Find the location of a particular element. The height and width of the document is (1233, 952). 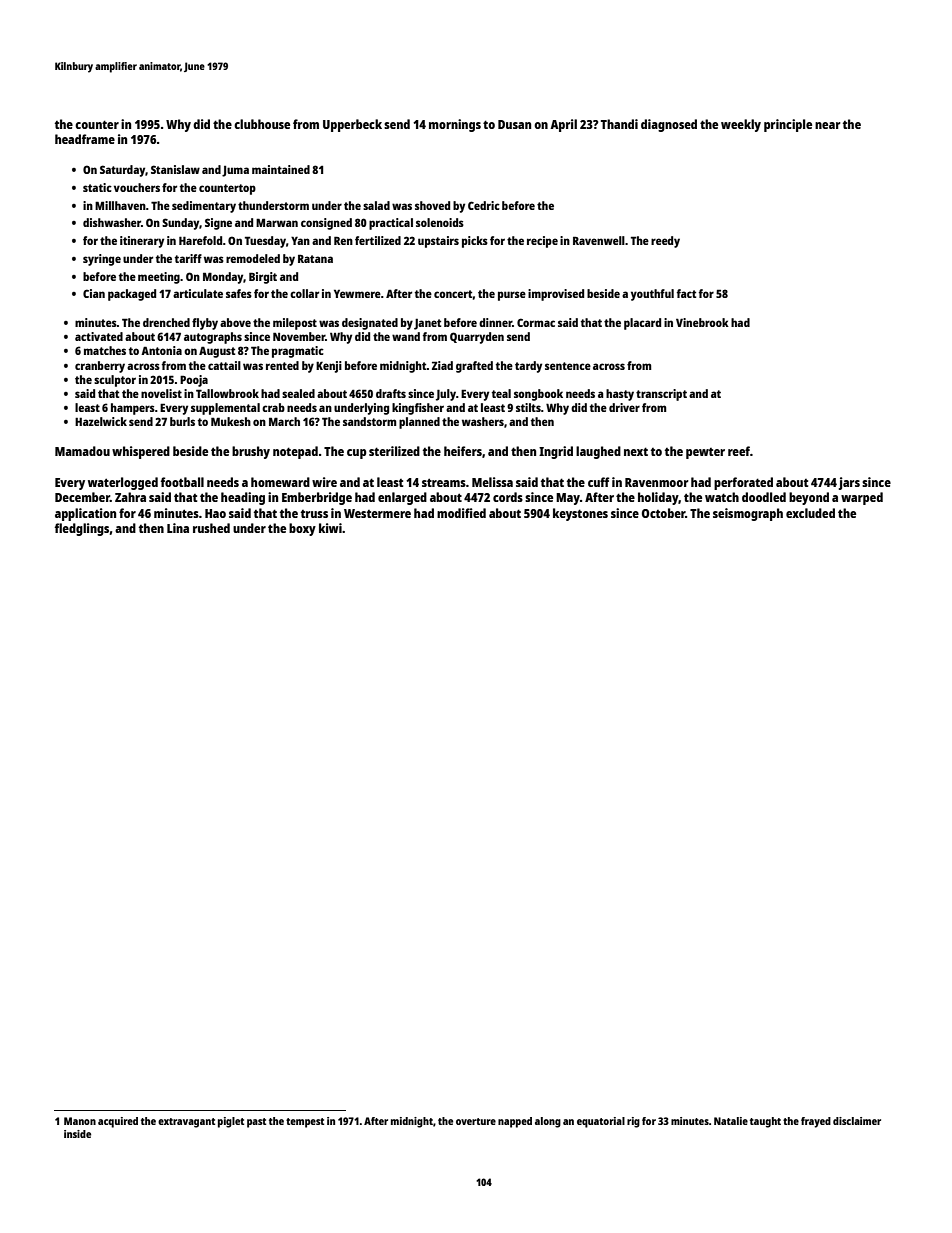

fledglings is located at coordinates (82, 529).
